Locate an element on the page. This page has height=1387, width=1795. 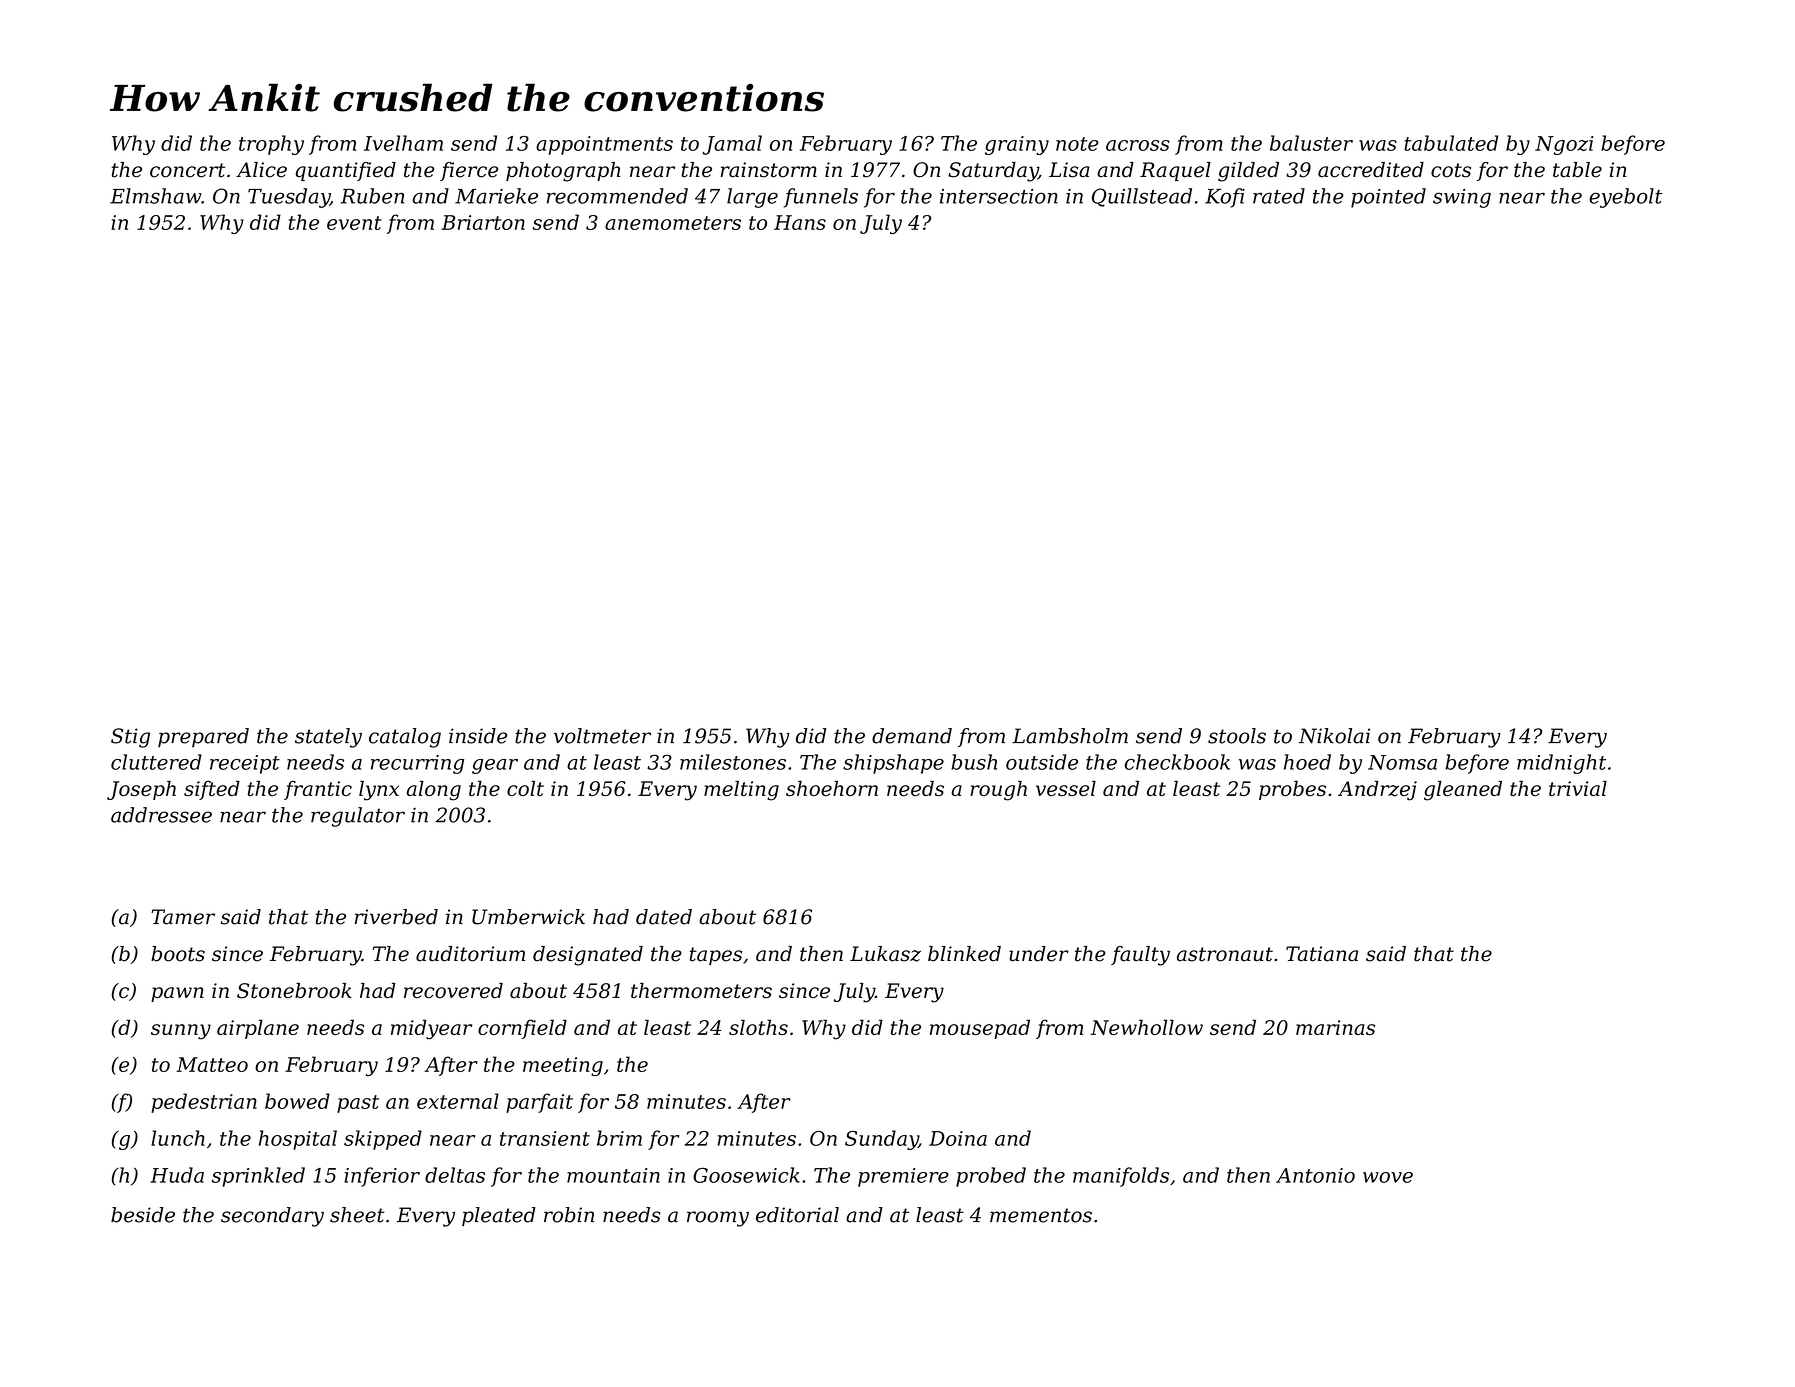
baluster is located at coordinates (1311, 143).
